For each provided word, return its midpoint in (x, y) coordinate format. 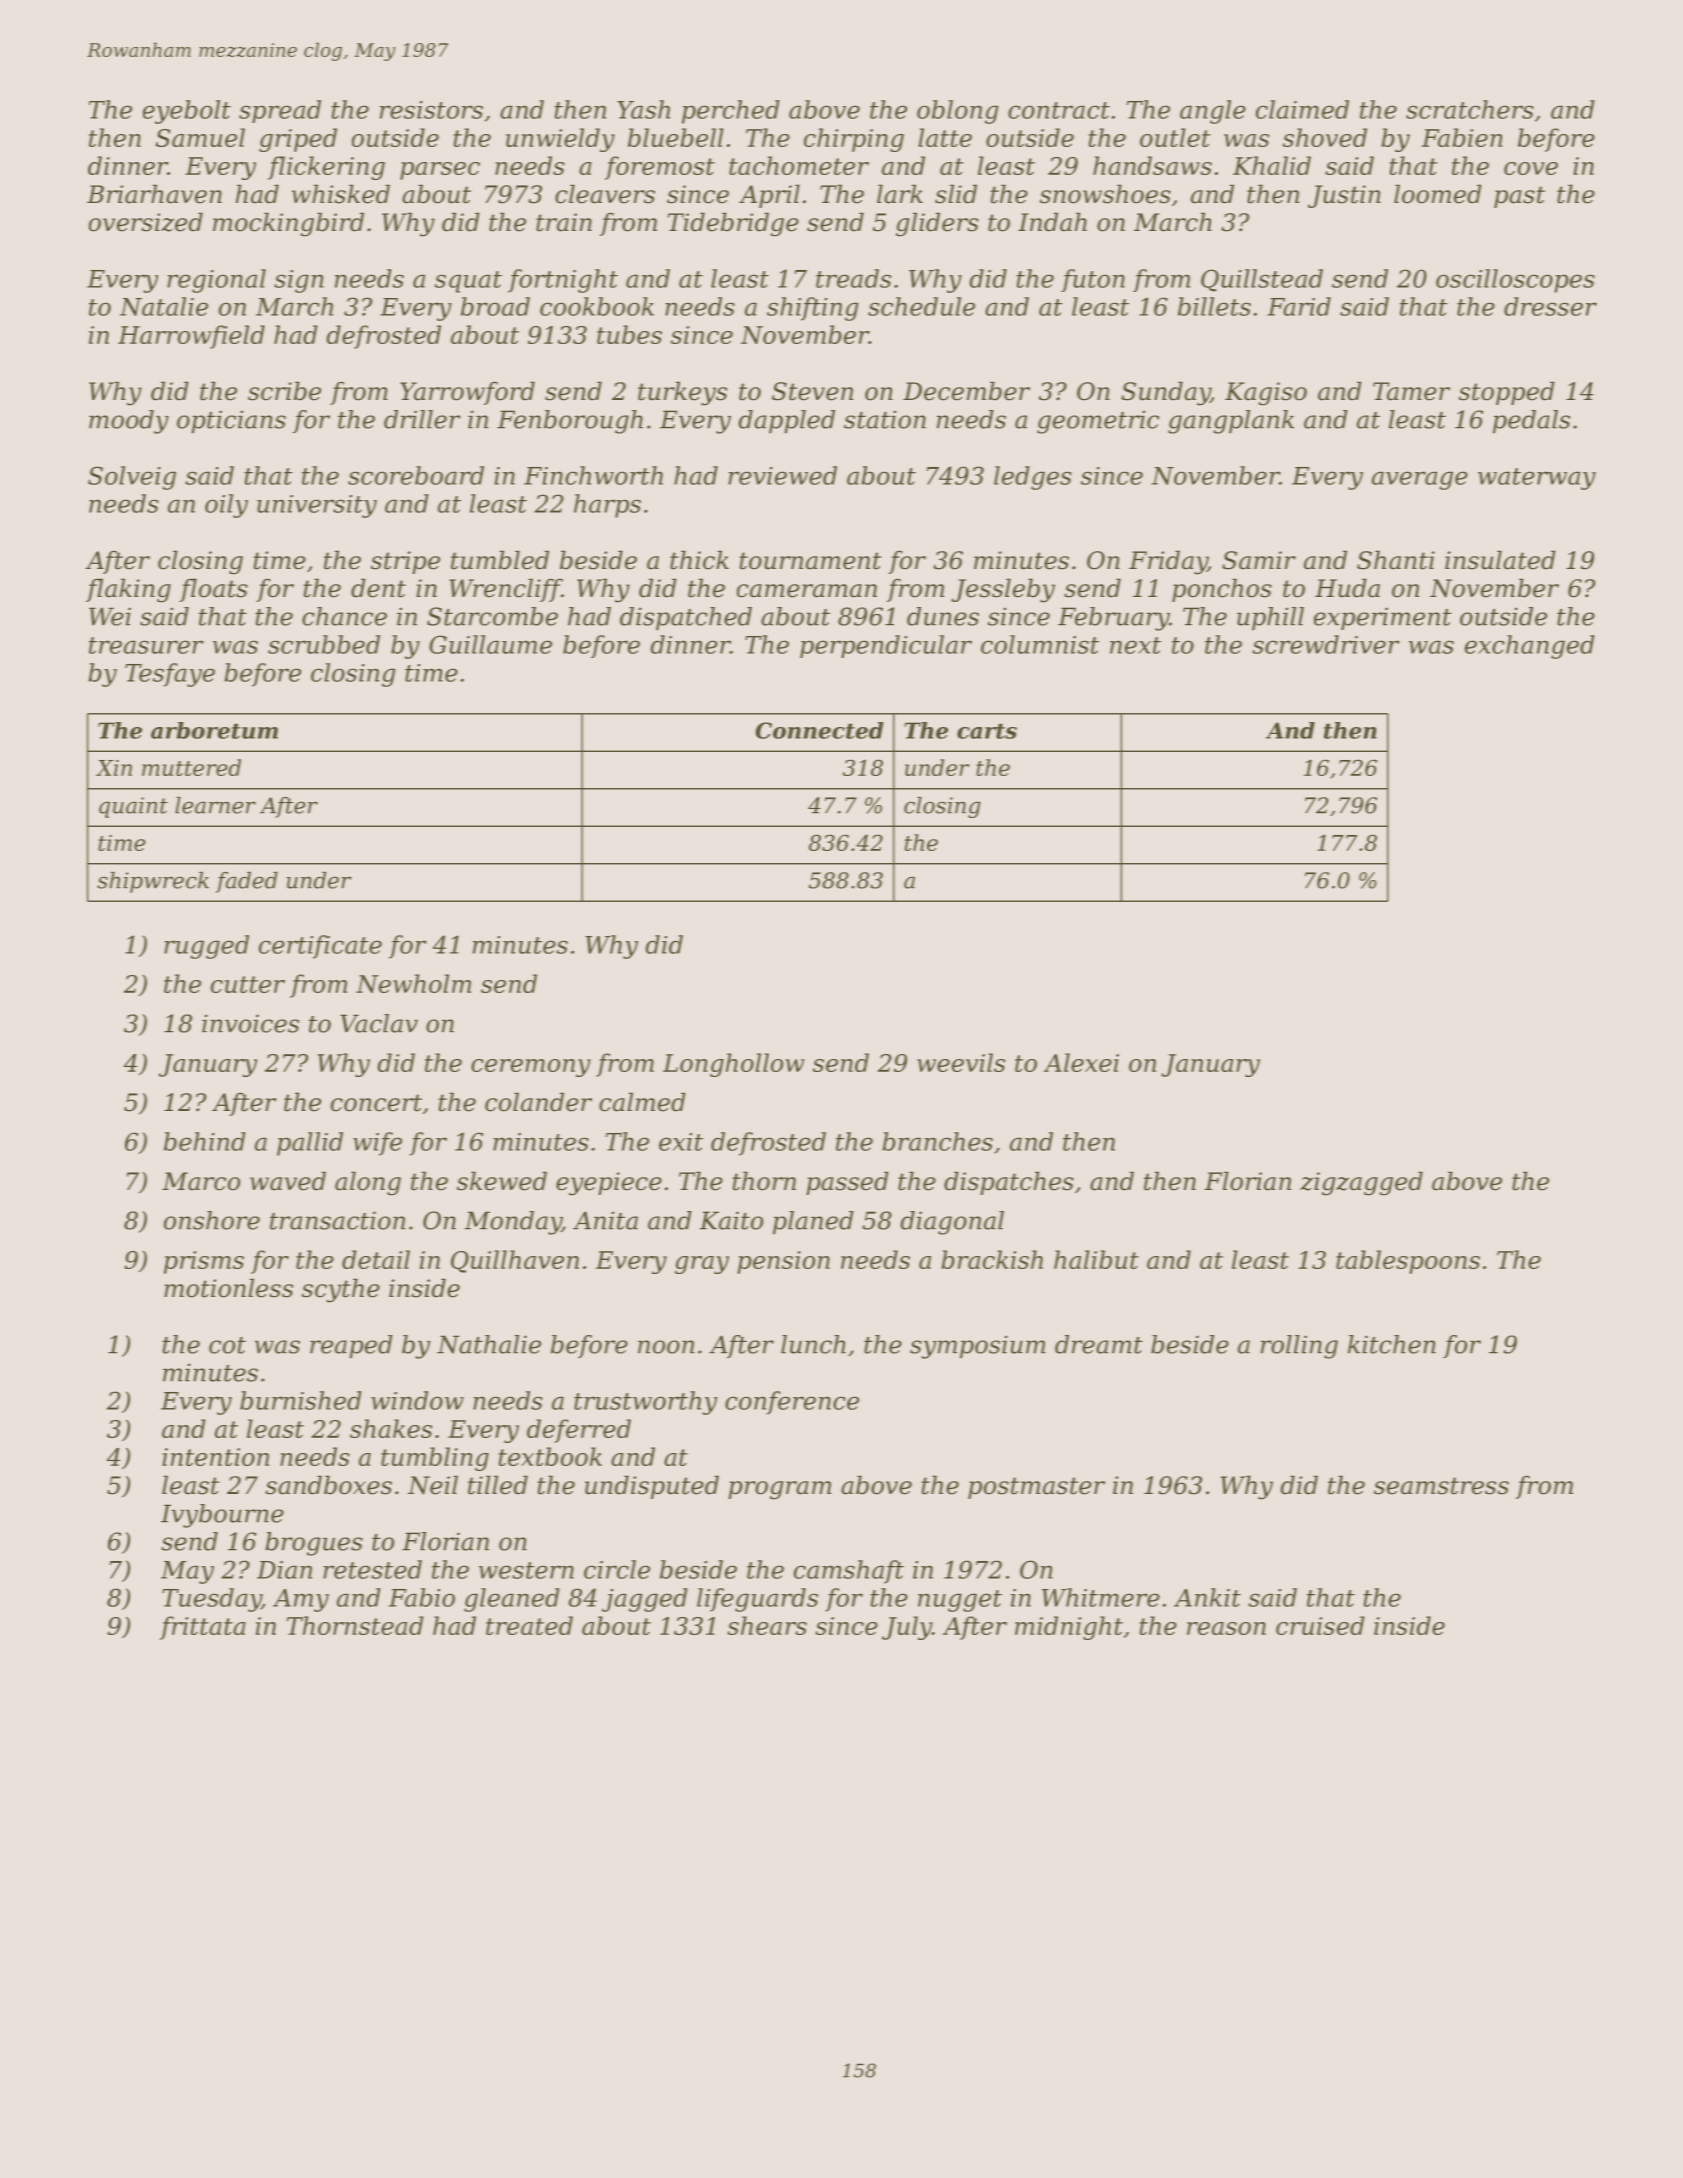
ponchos (1222, 590)
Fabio (422, 1597)
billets (1214, 306)
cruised (1320, 1625)
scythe (341, 1290)
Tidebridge (733, 224)
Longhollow (733, 1065)
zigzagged (1361, 1183)
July (907, 1628)
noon (666, 1347)
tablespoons (1408, 1262)
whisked (341, 194)
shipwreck (153, 882)
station (885, 419)
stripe (405, 562)
